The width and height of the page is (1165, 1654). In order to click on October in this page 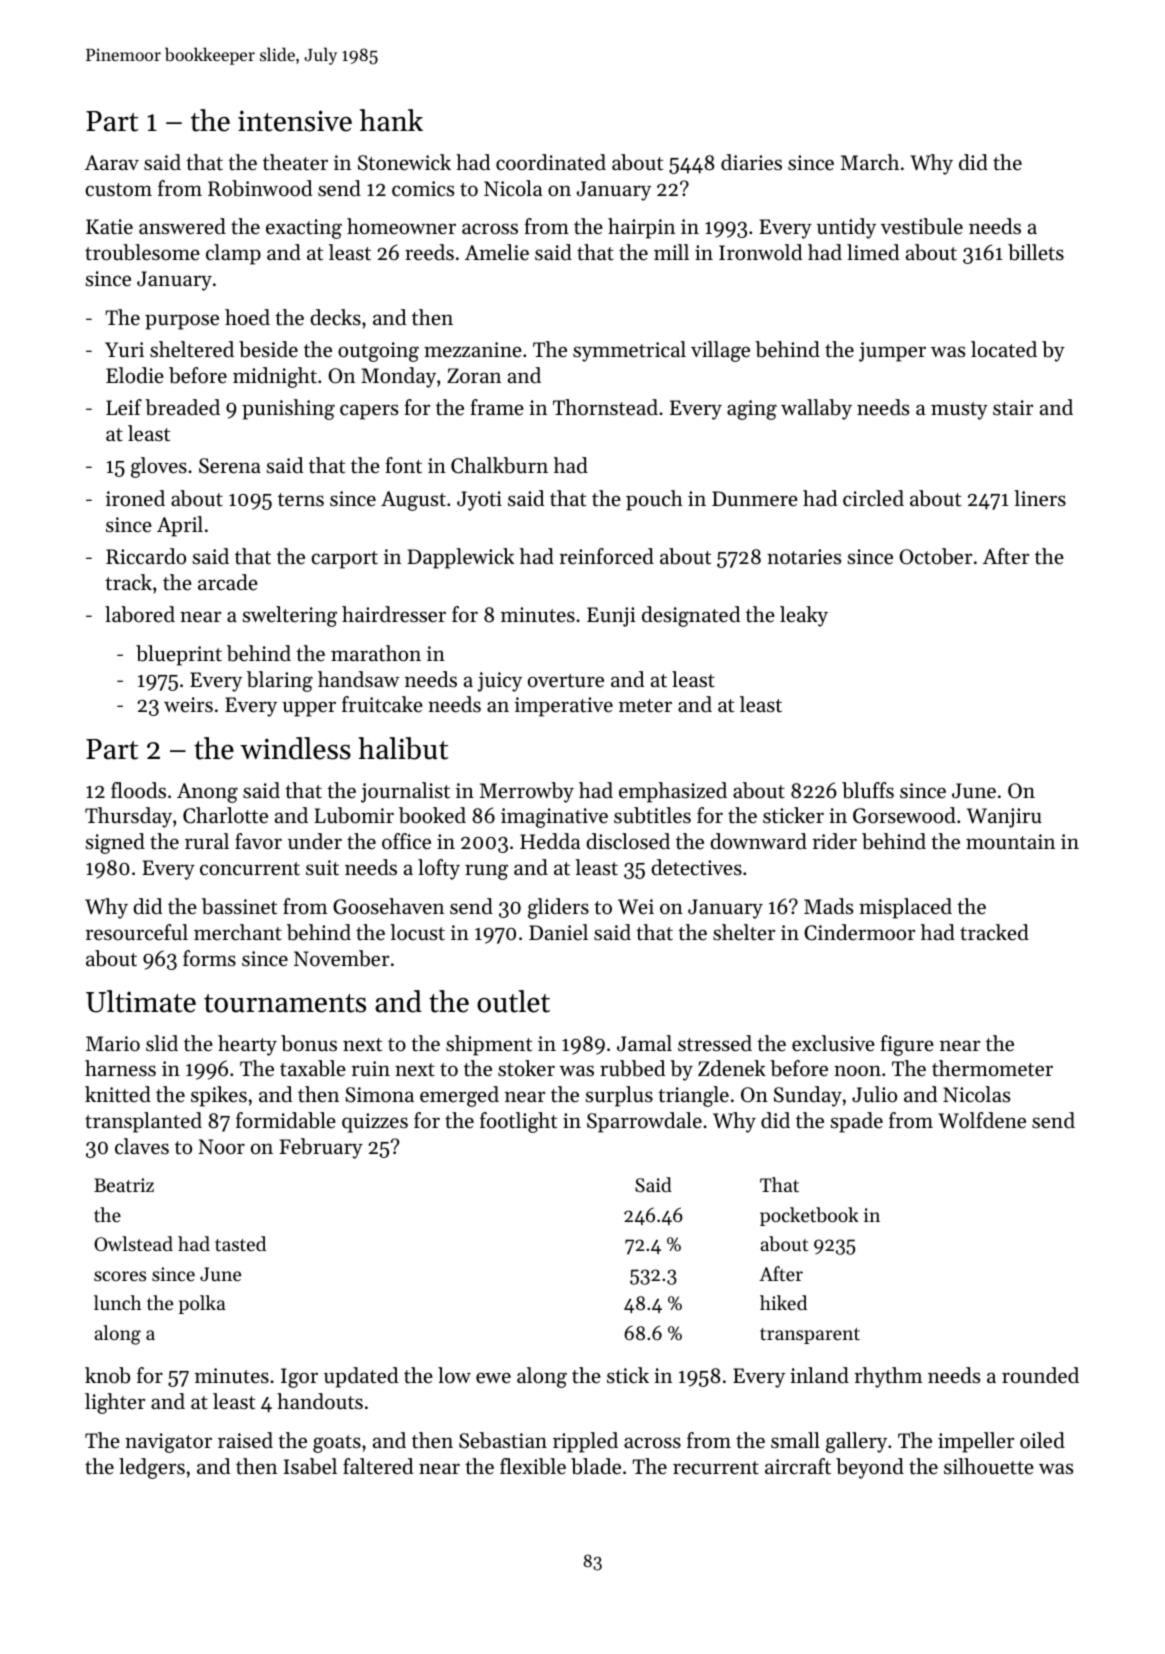, I will do `click(935, 556)`.
